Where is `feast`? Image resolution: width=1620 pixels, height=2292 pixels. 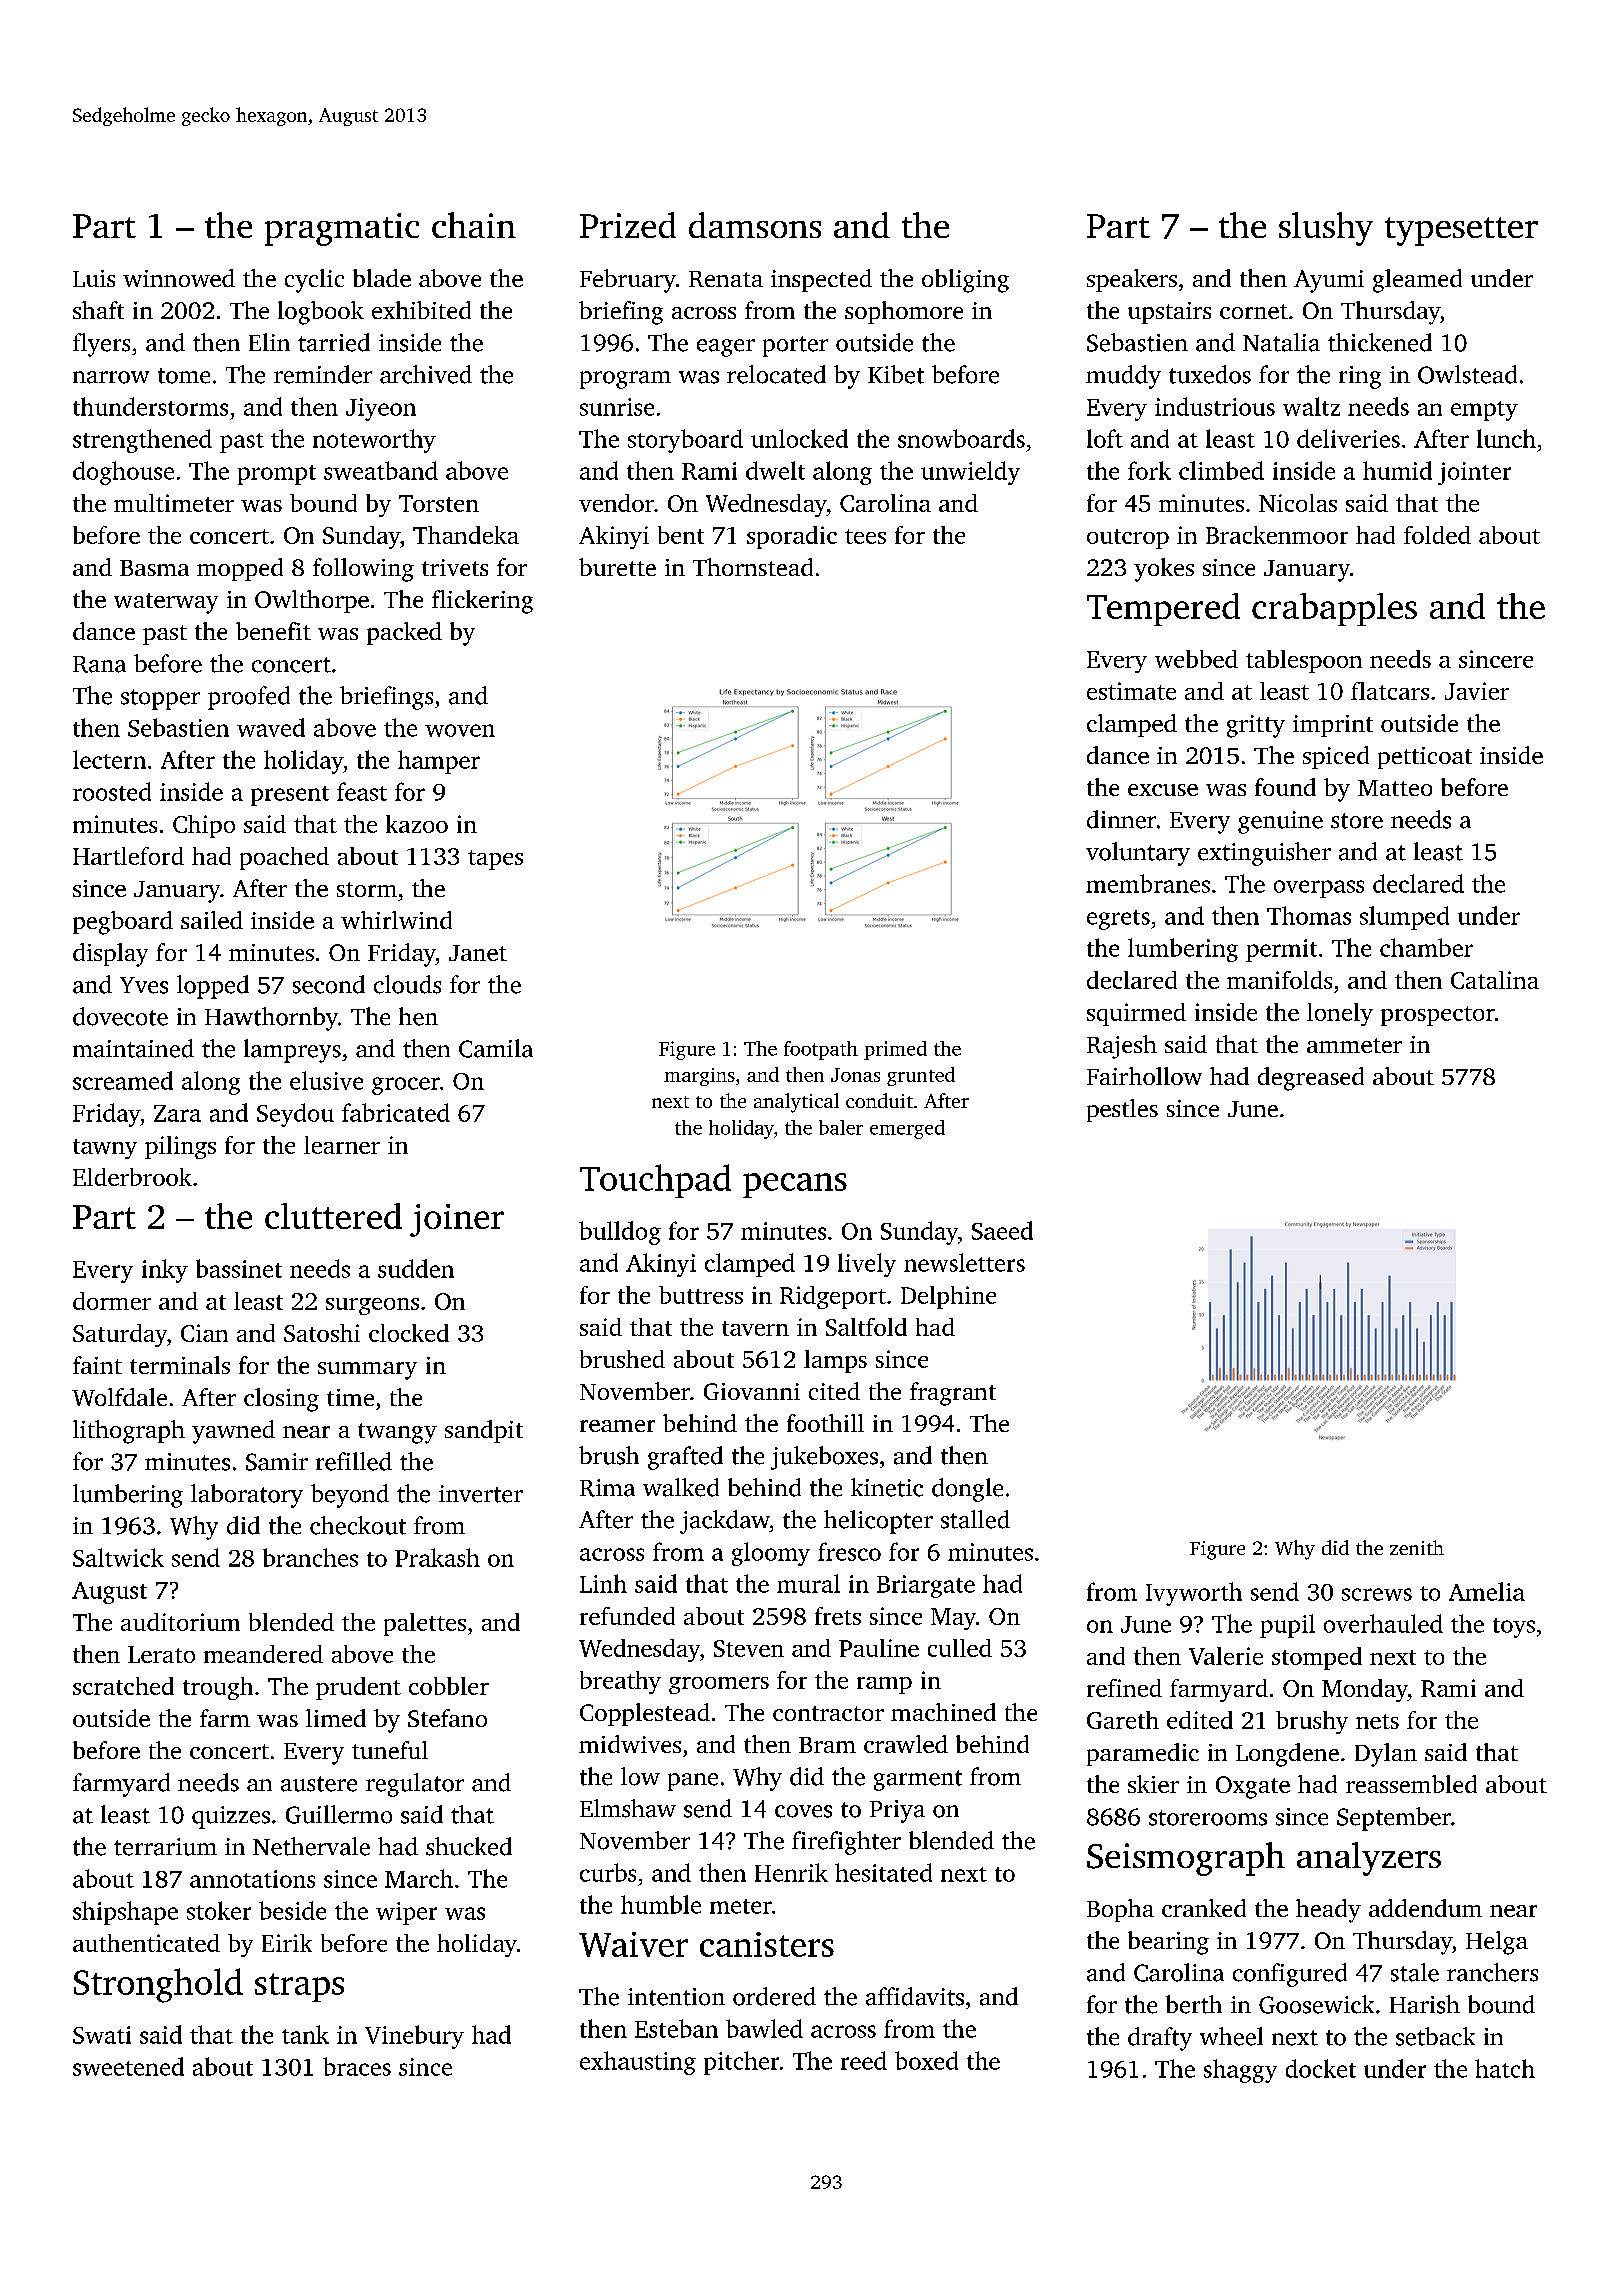
feast is located at coordinates (362, 791).
